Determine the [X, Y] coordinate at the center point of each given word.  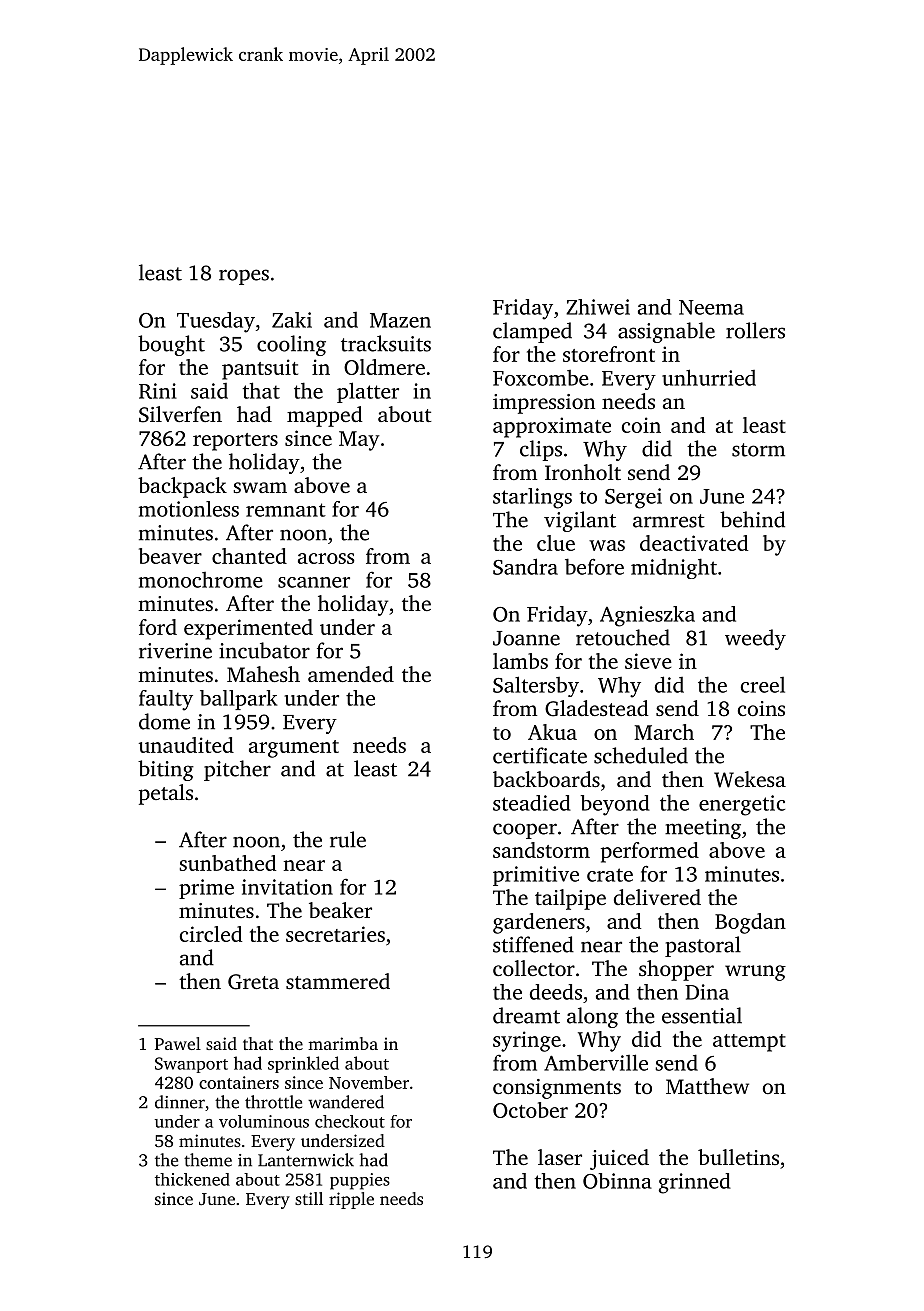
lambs [520, 661]
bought [171, 345]
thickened [192, 1179]
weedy [755, 639]
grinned [695, 1183]
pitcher [237, 770]
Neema [711, 307]
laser [560, 1157]
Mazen [400, 320]
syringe [527, 1041]
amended [351, 674]
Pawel [178, 1043]
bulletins [738, 1157]
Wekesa [750, 779]
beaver [170, 556]
